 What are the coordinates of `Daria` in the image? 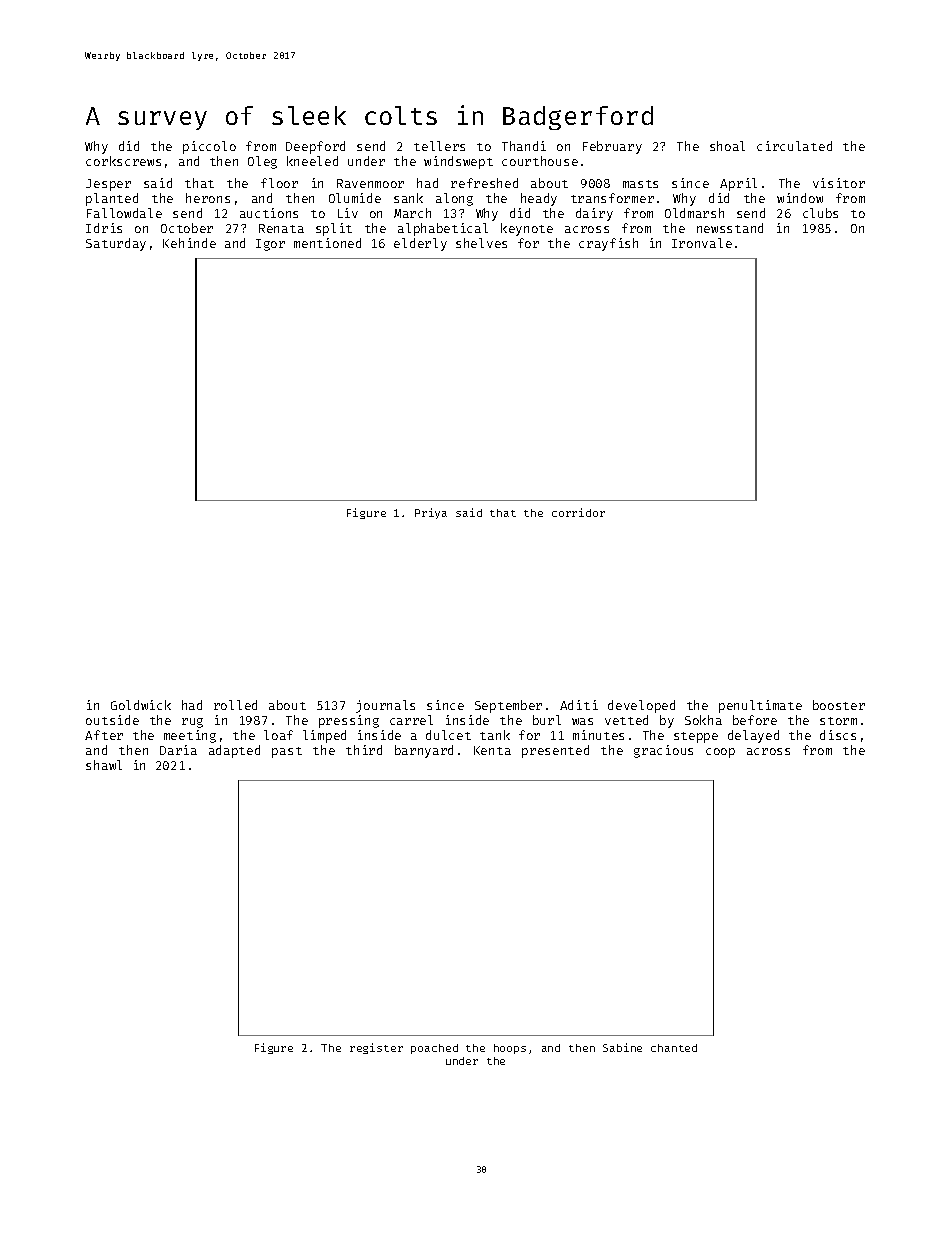 It's located at (178, 750).
